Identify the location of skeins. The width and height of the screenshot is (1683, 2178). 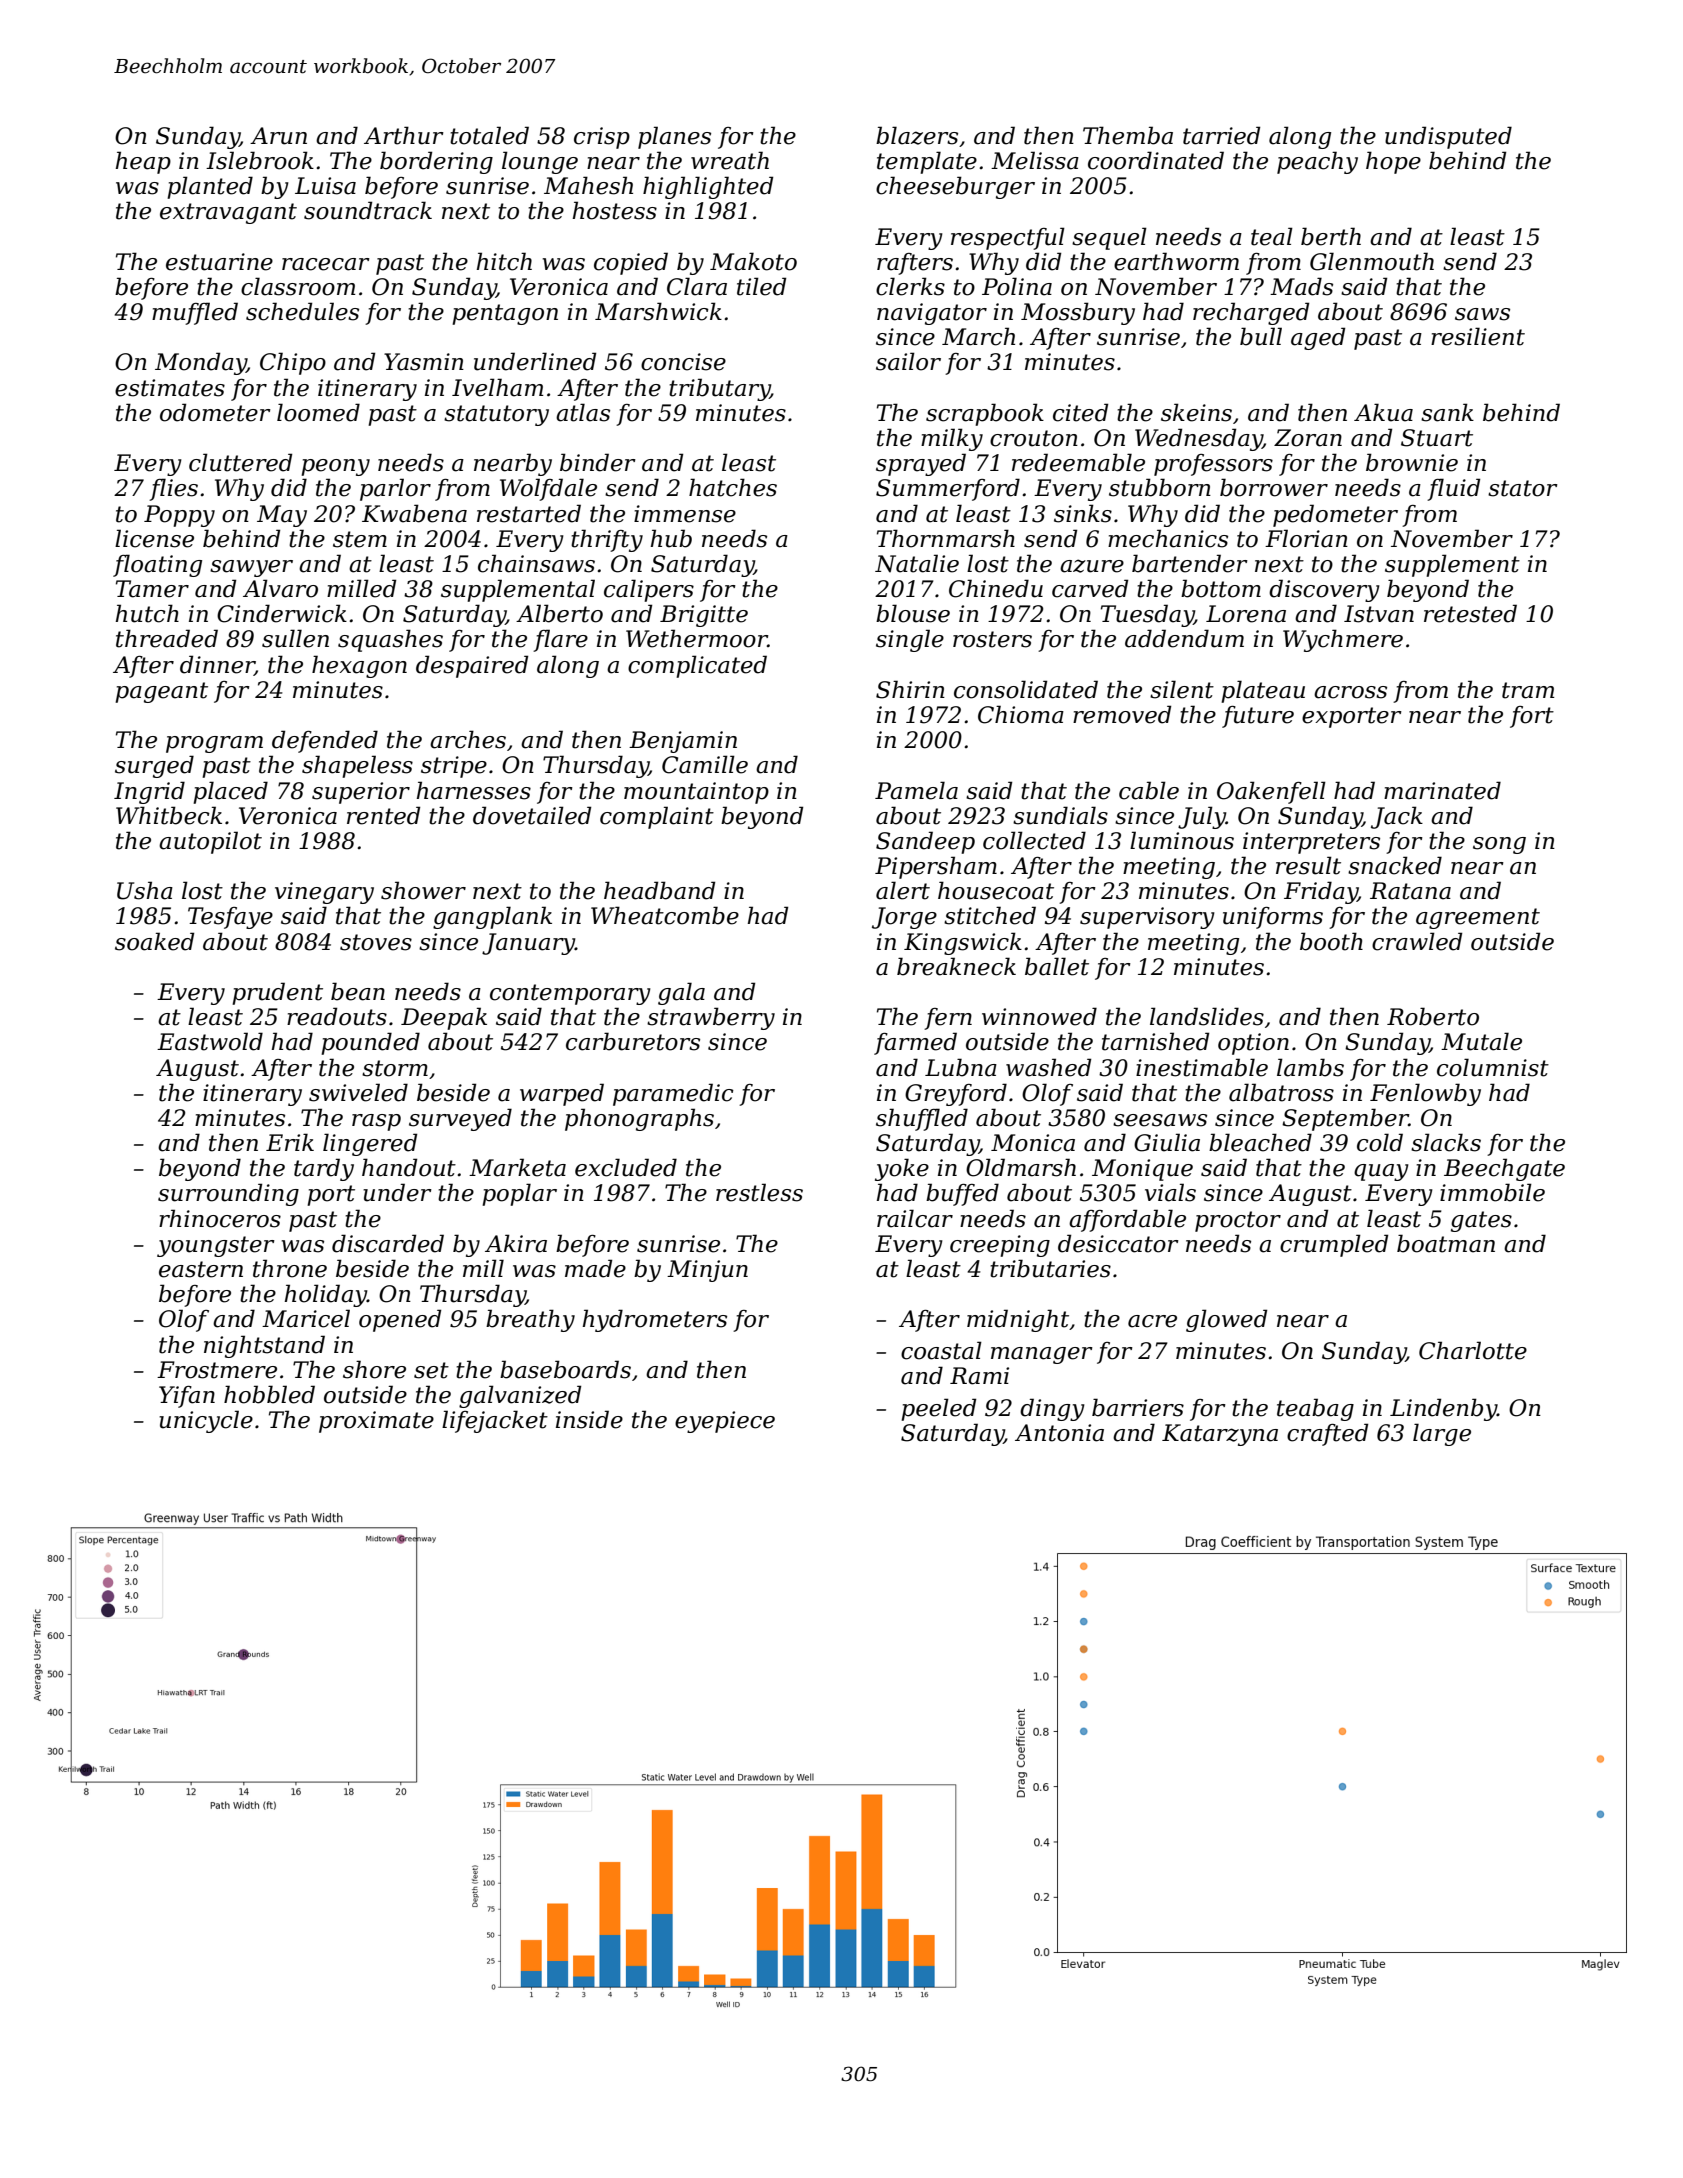
(1196, 412).
